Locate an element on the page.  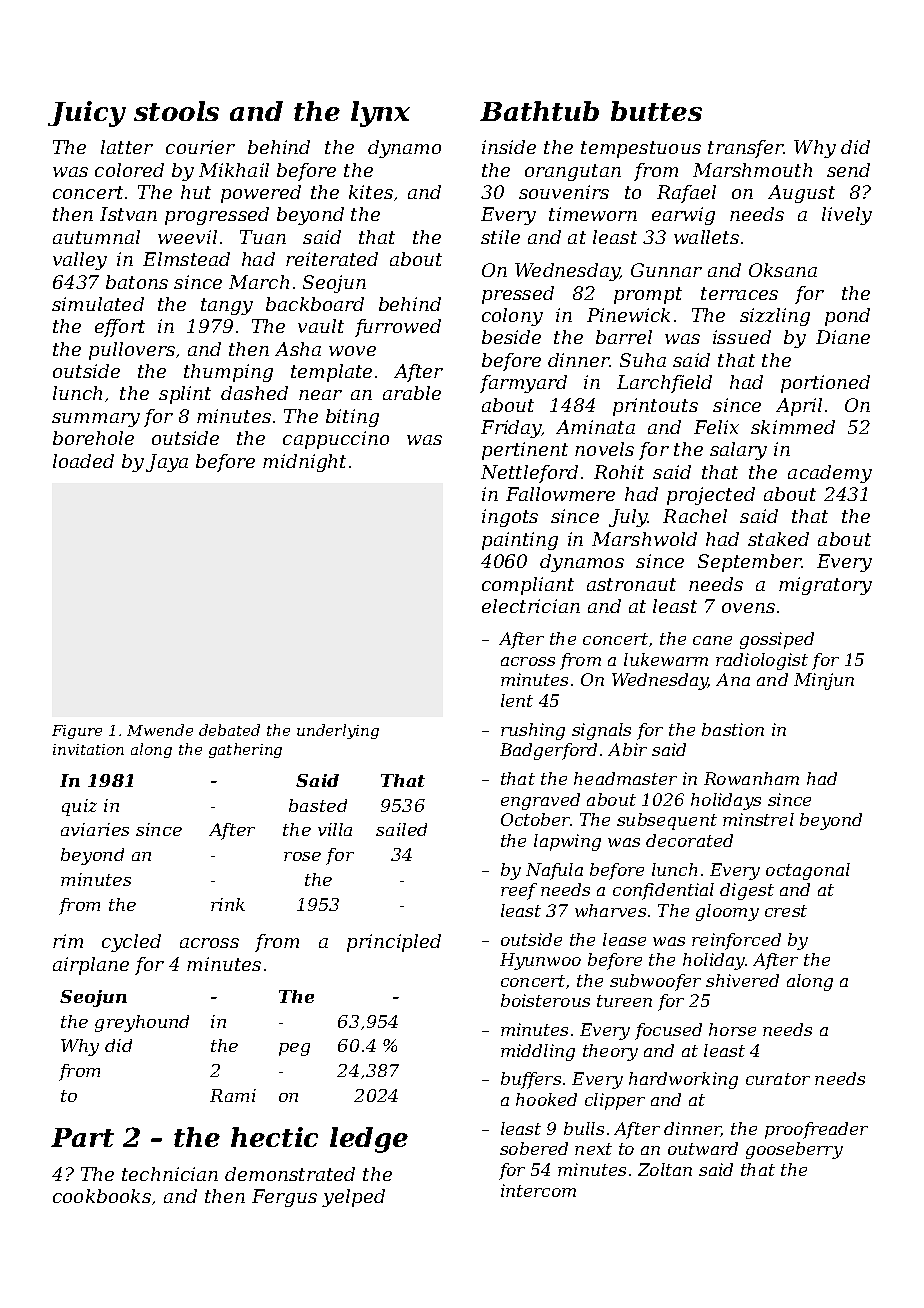
stools is located at coordinates (176, 111).
